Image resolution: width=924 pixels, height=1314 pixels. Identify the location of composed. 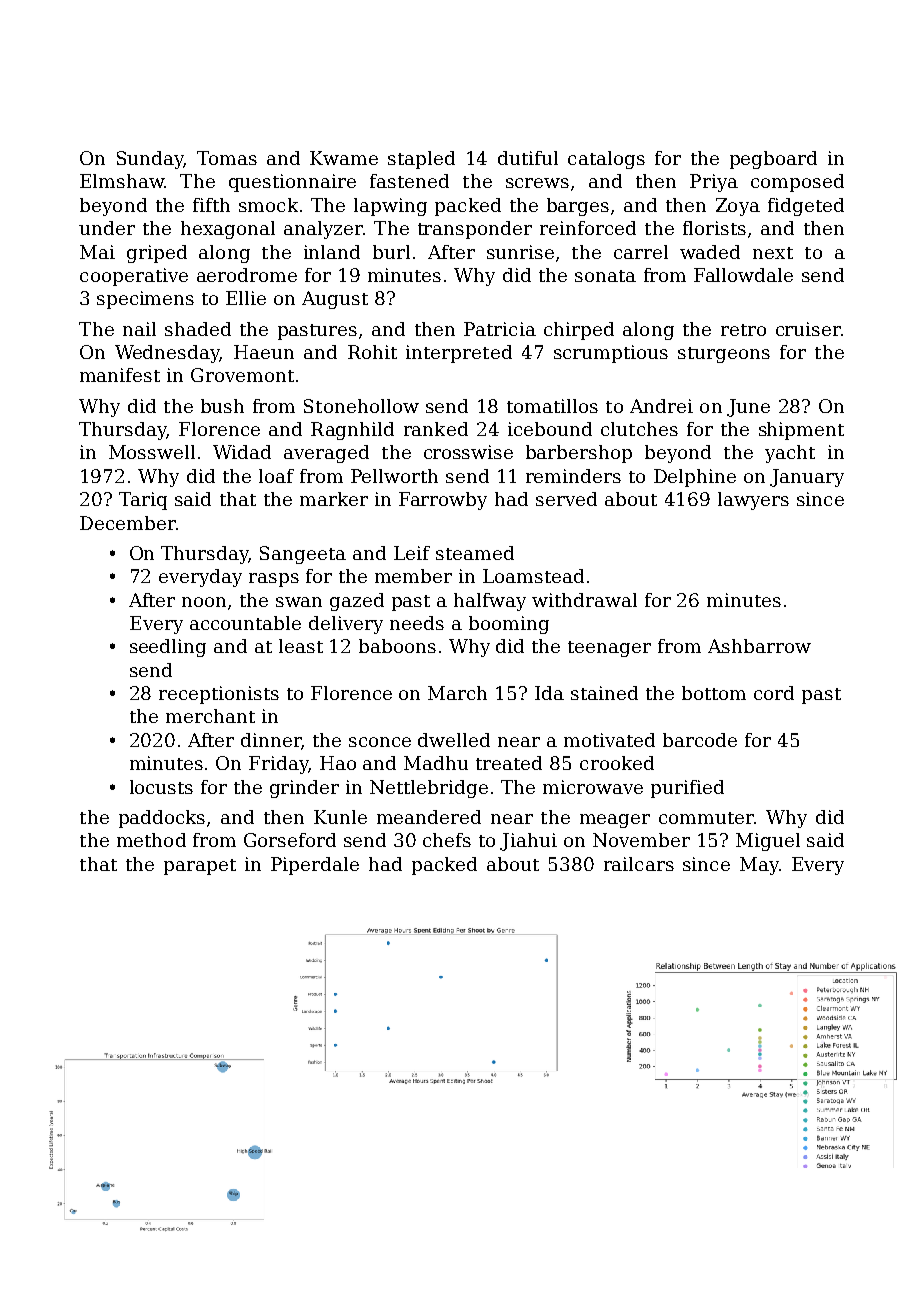
(797, 183).
